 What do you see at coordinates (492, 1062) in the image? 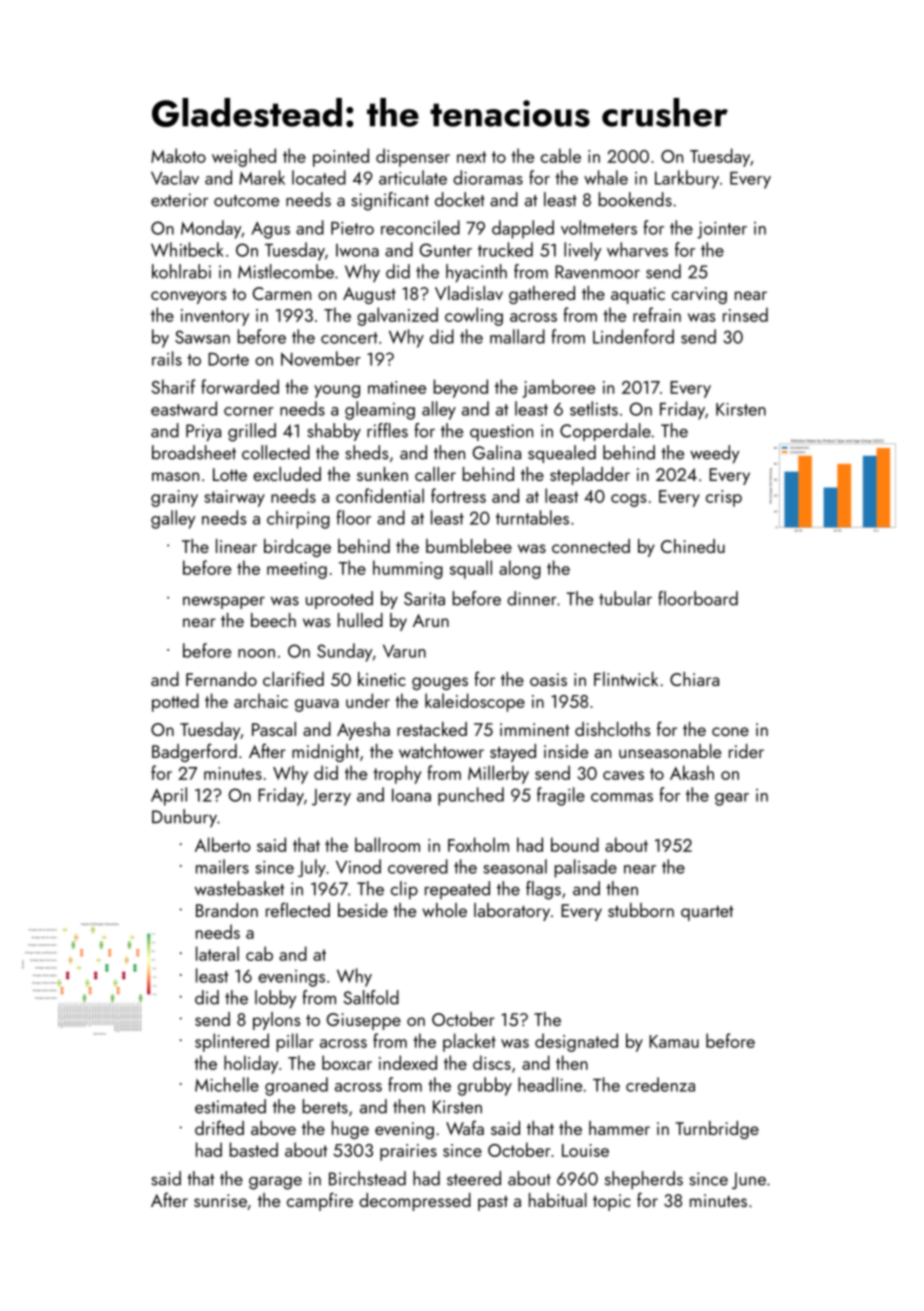
I see `discs` at bounding box center [492, 1062].
